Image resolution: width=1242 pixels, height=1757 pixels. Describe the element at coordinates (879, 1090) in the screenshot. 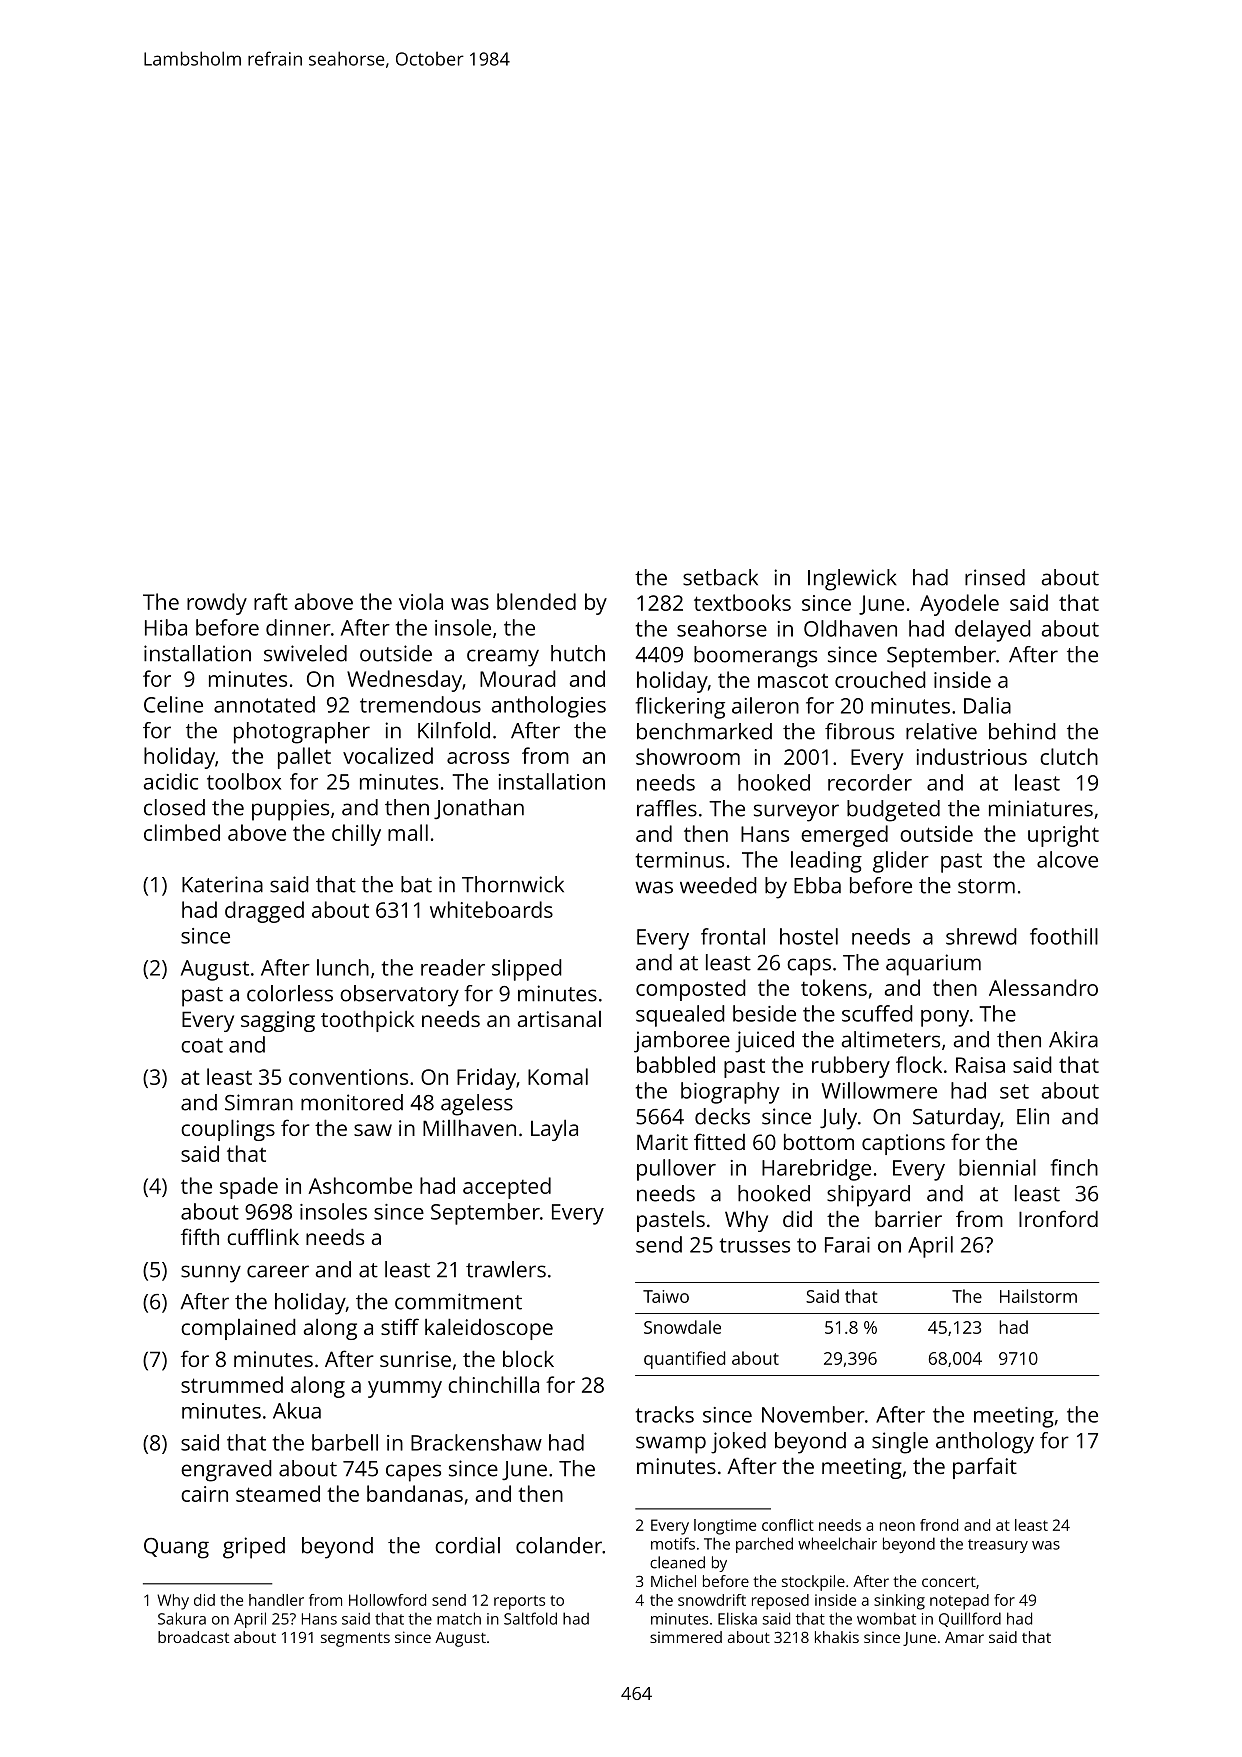

I see `Willowmere` at that location.
